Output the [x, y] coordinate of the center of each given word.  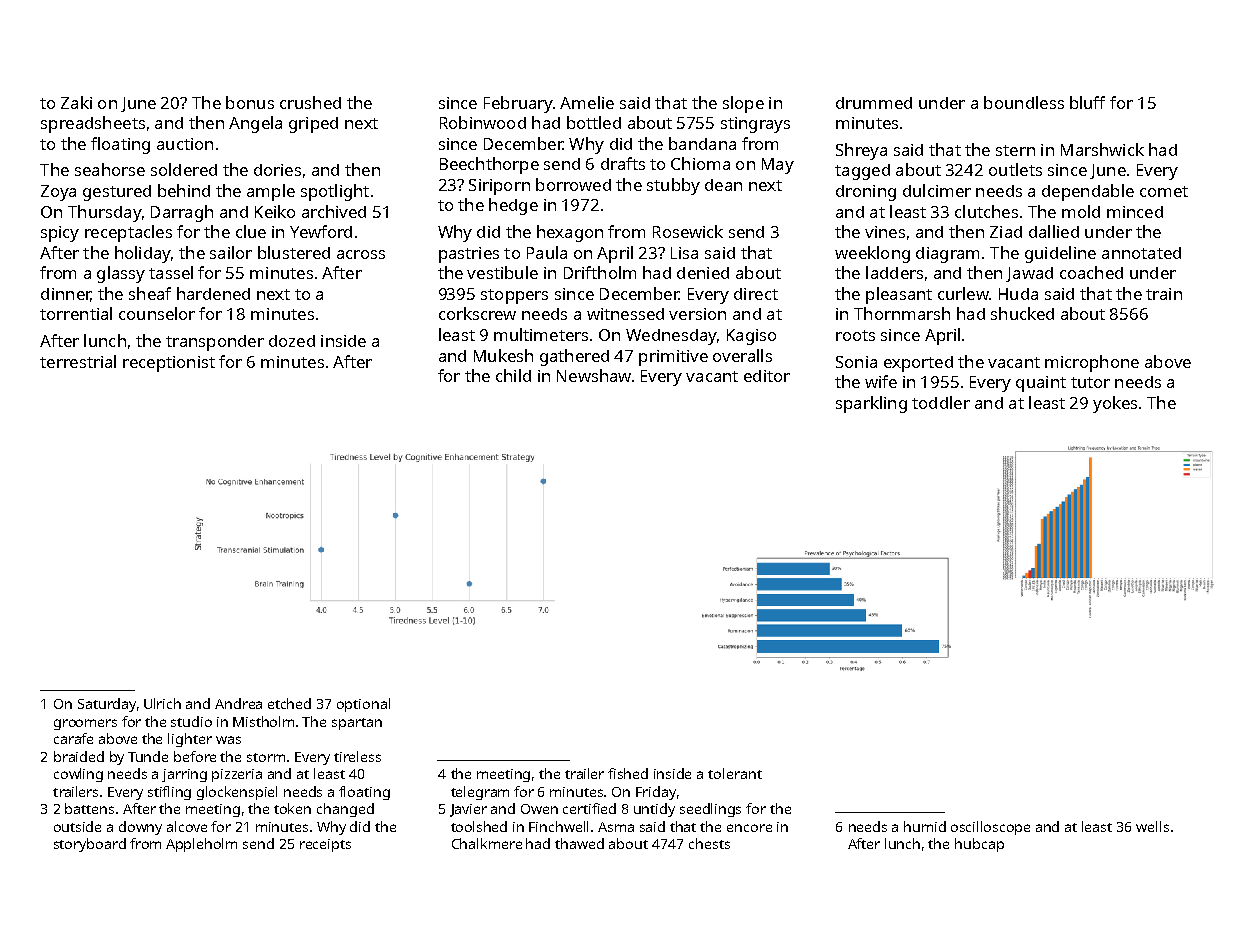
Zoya [58, 193]
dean [723, 185]
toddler [941, 402]
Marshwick [1102, 149]
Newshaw [594, 375]
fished [628, 773]
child [513, 375]
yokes [1115, 404]
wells [1152, 826]
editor [767, 376]
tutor [1090, 382]
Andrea [238, 703]
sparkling [871, 404]
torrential [76, 313]
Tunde [148, 756]
